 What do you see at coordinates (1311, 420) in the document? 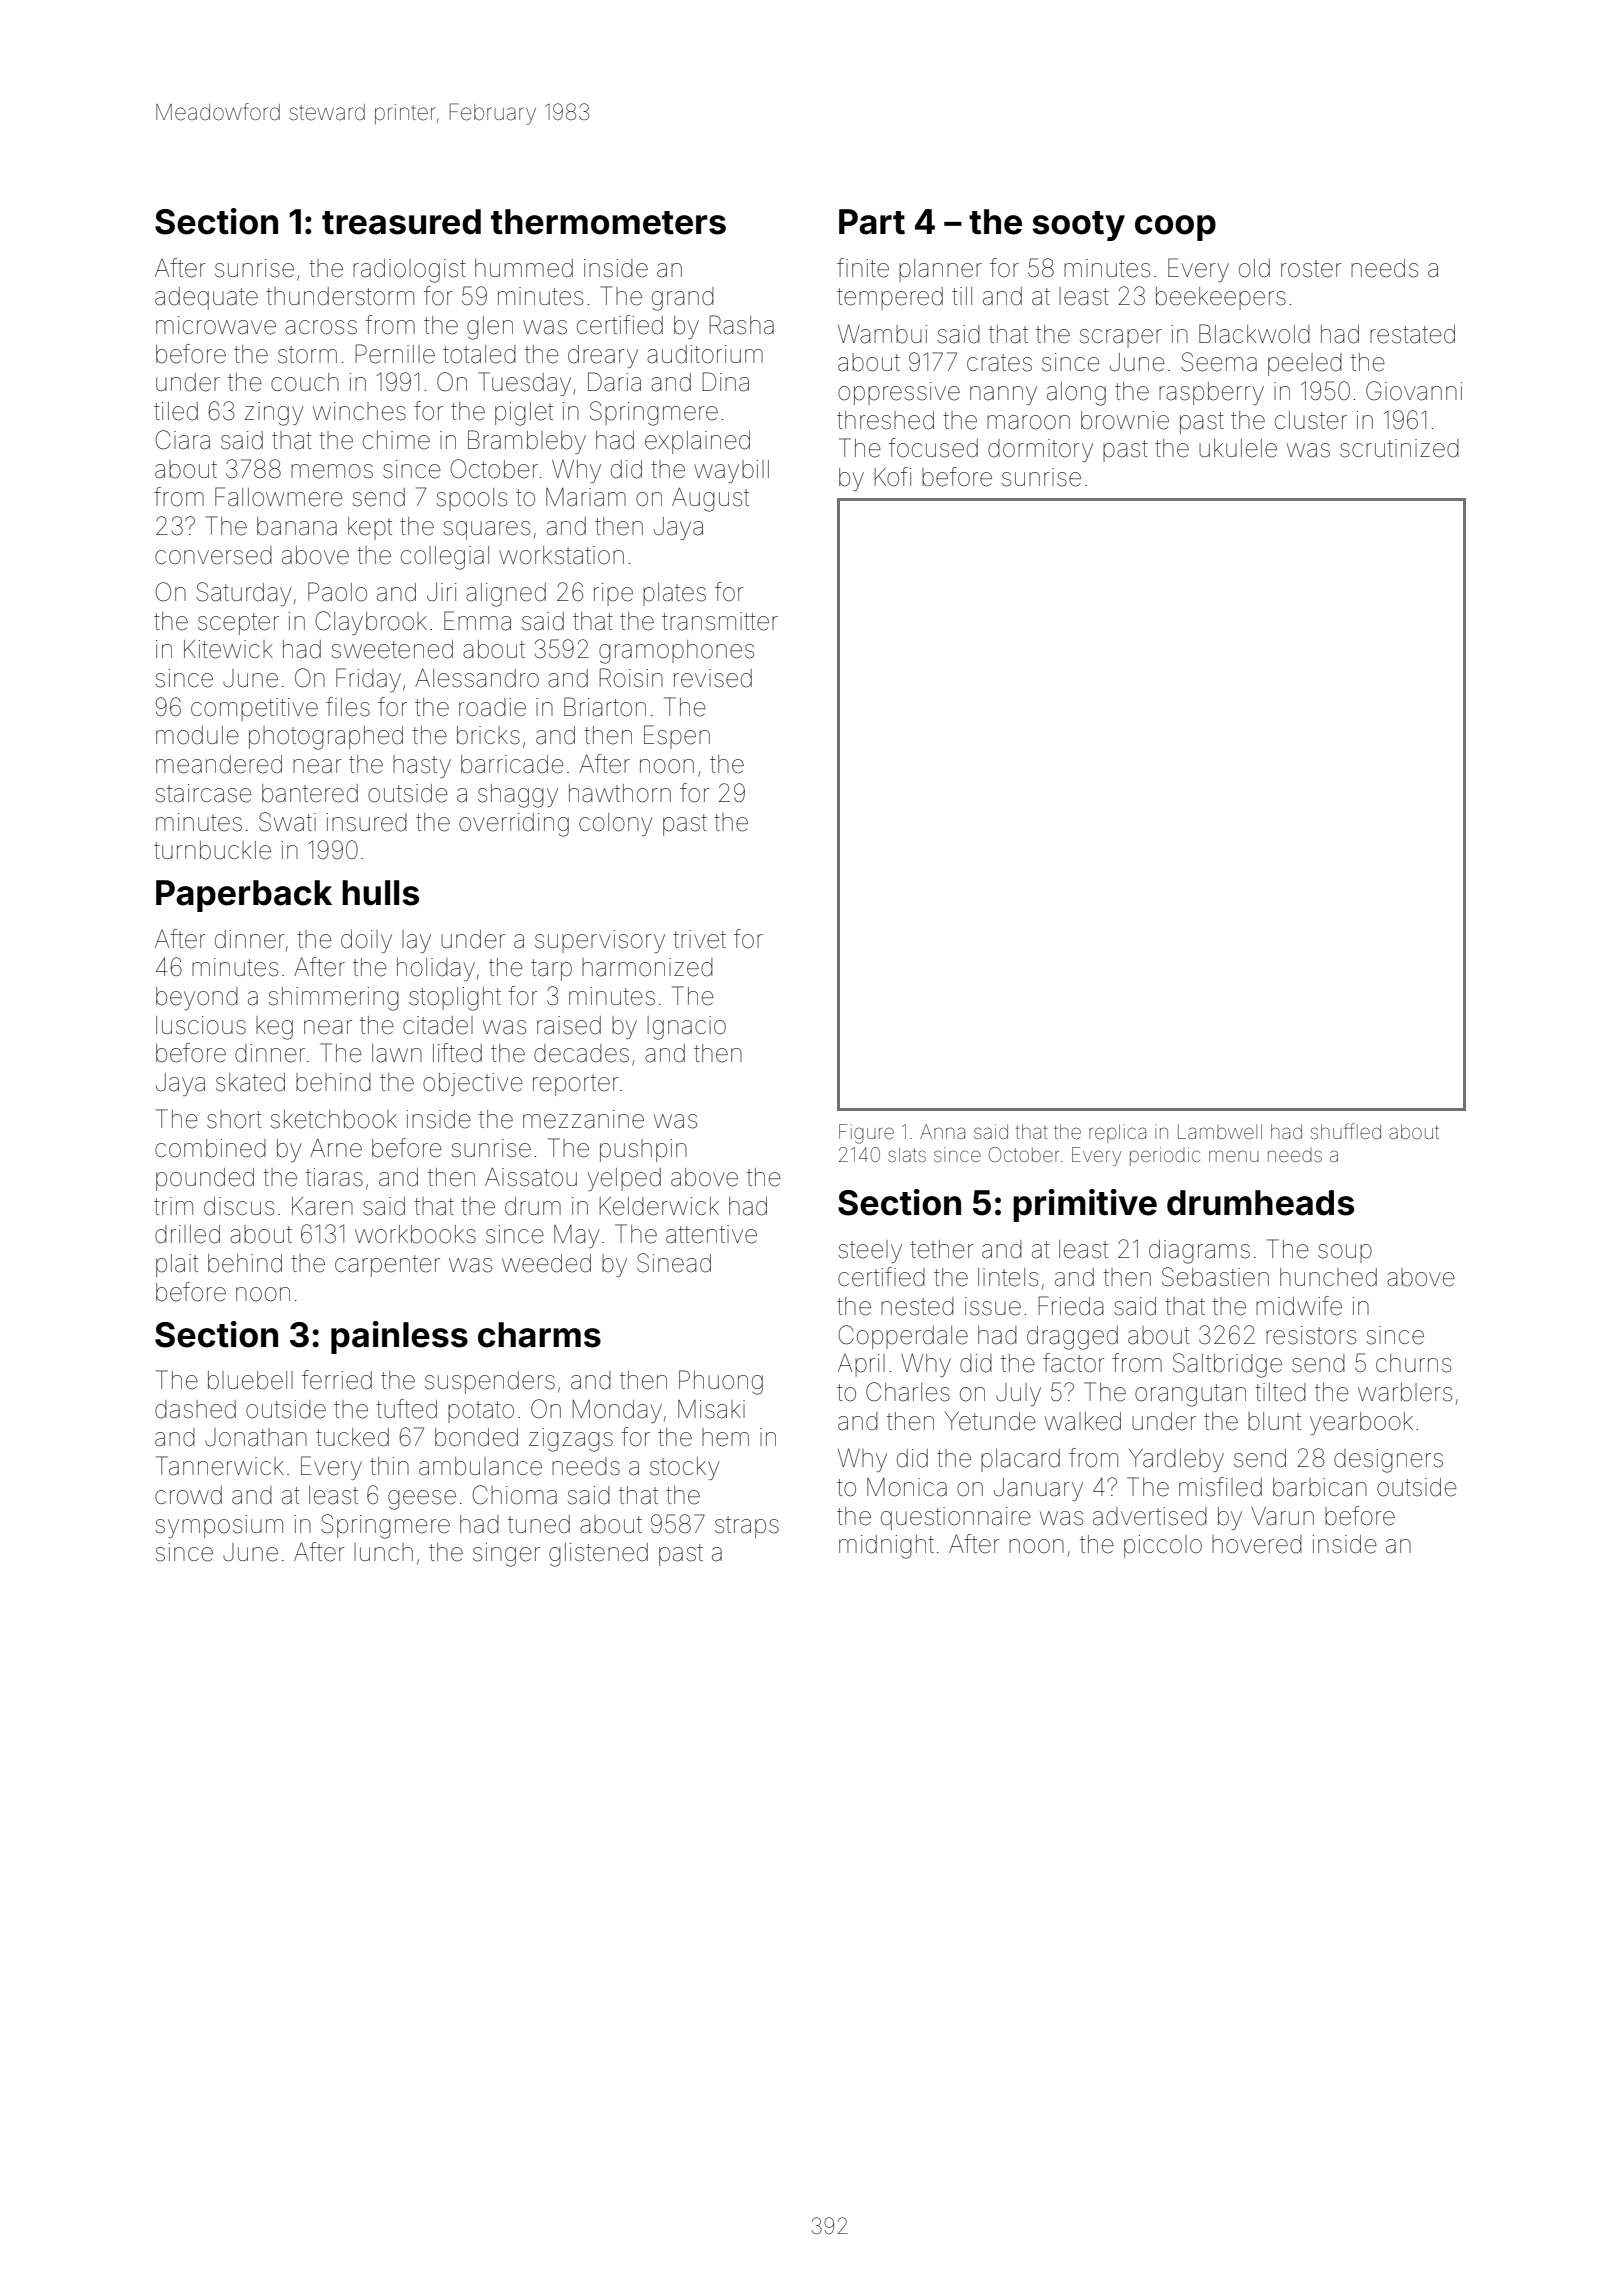
I see `cluster` at bounding box center [1311, 420].
